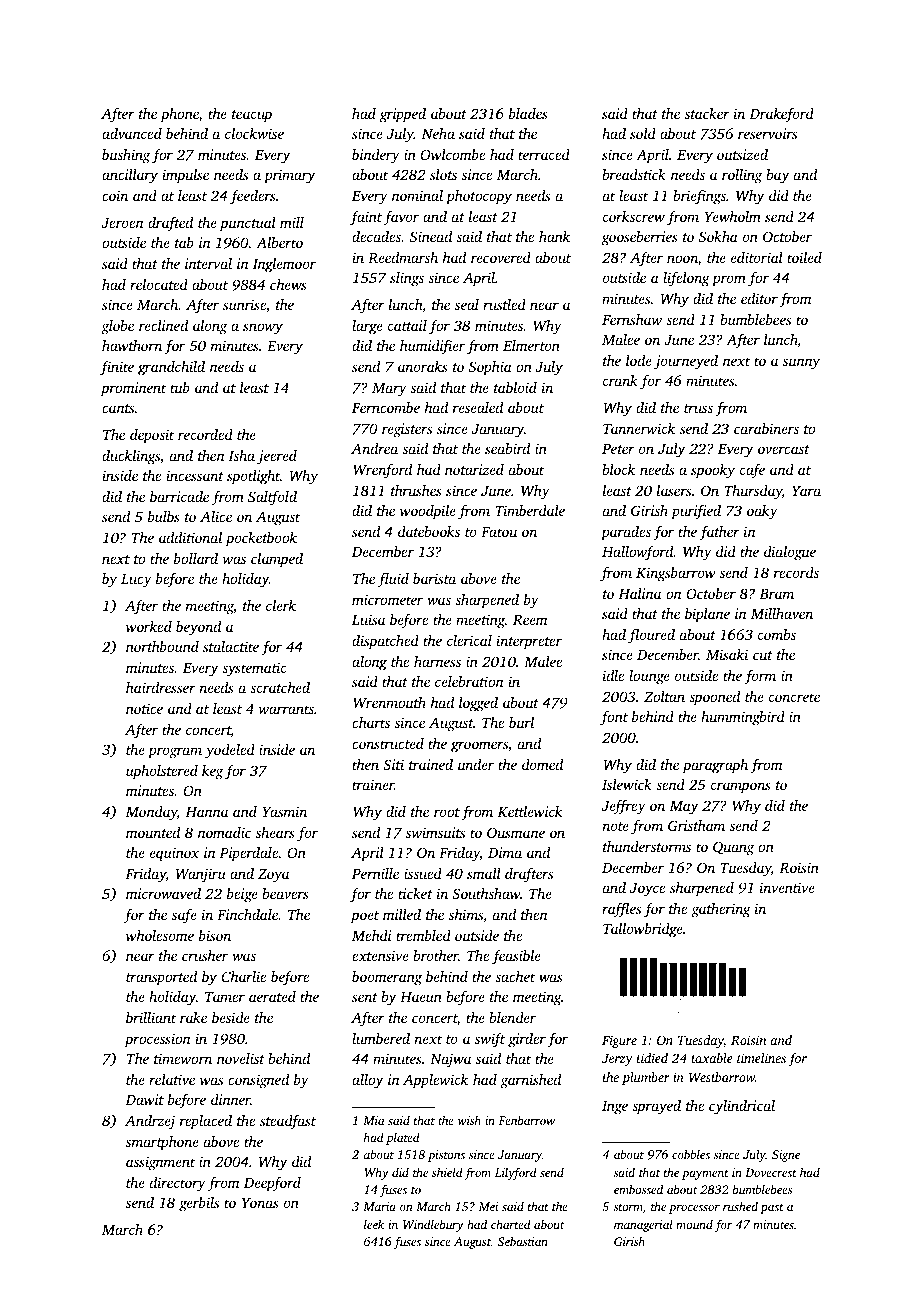  I want to click on stacker, so click(707, 113).
